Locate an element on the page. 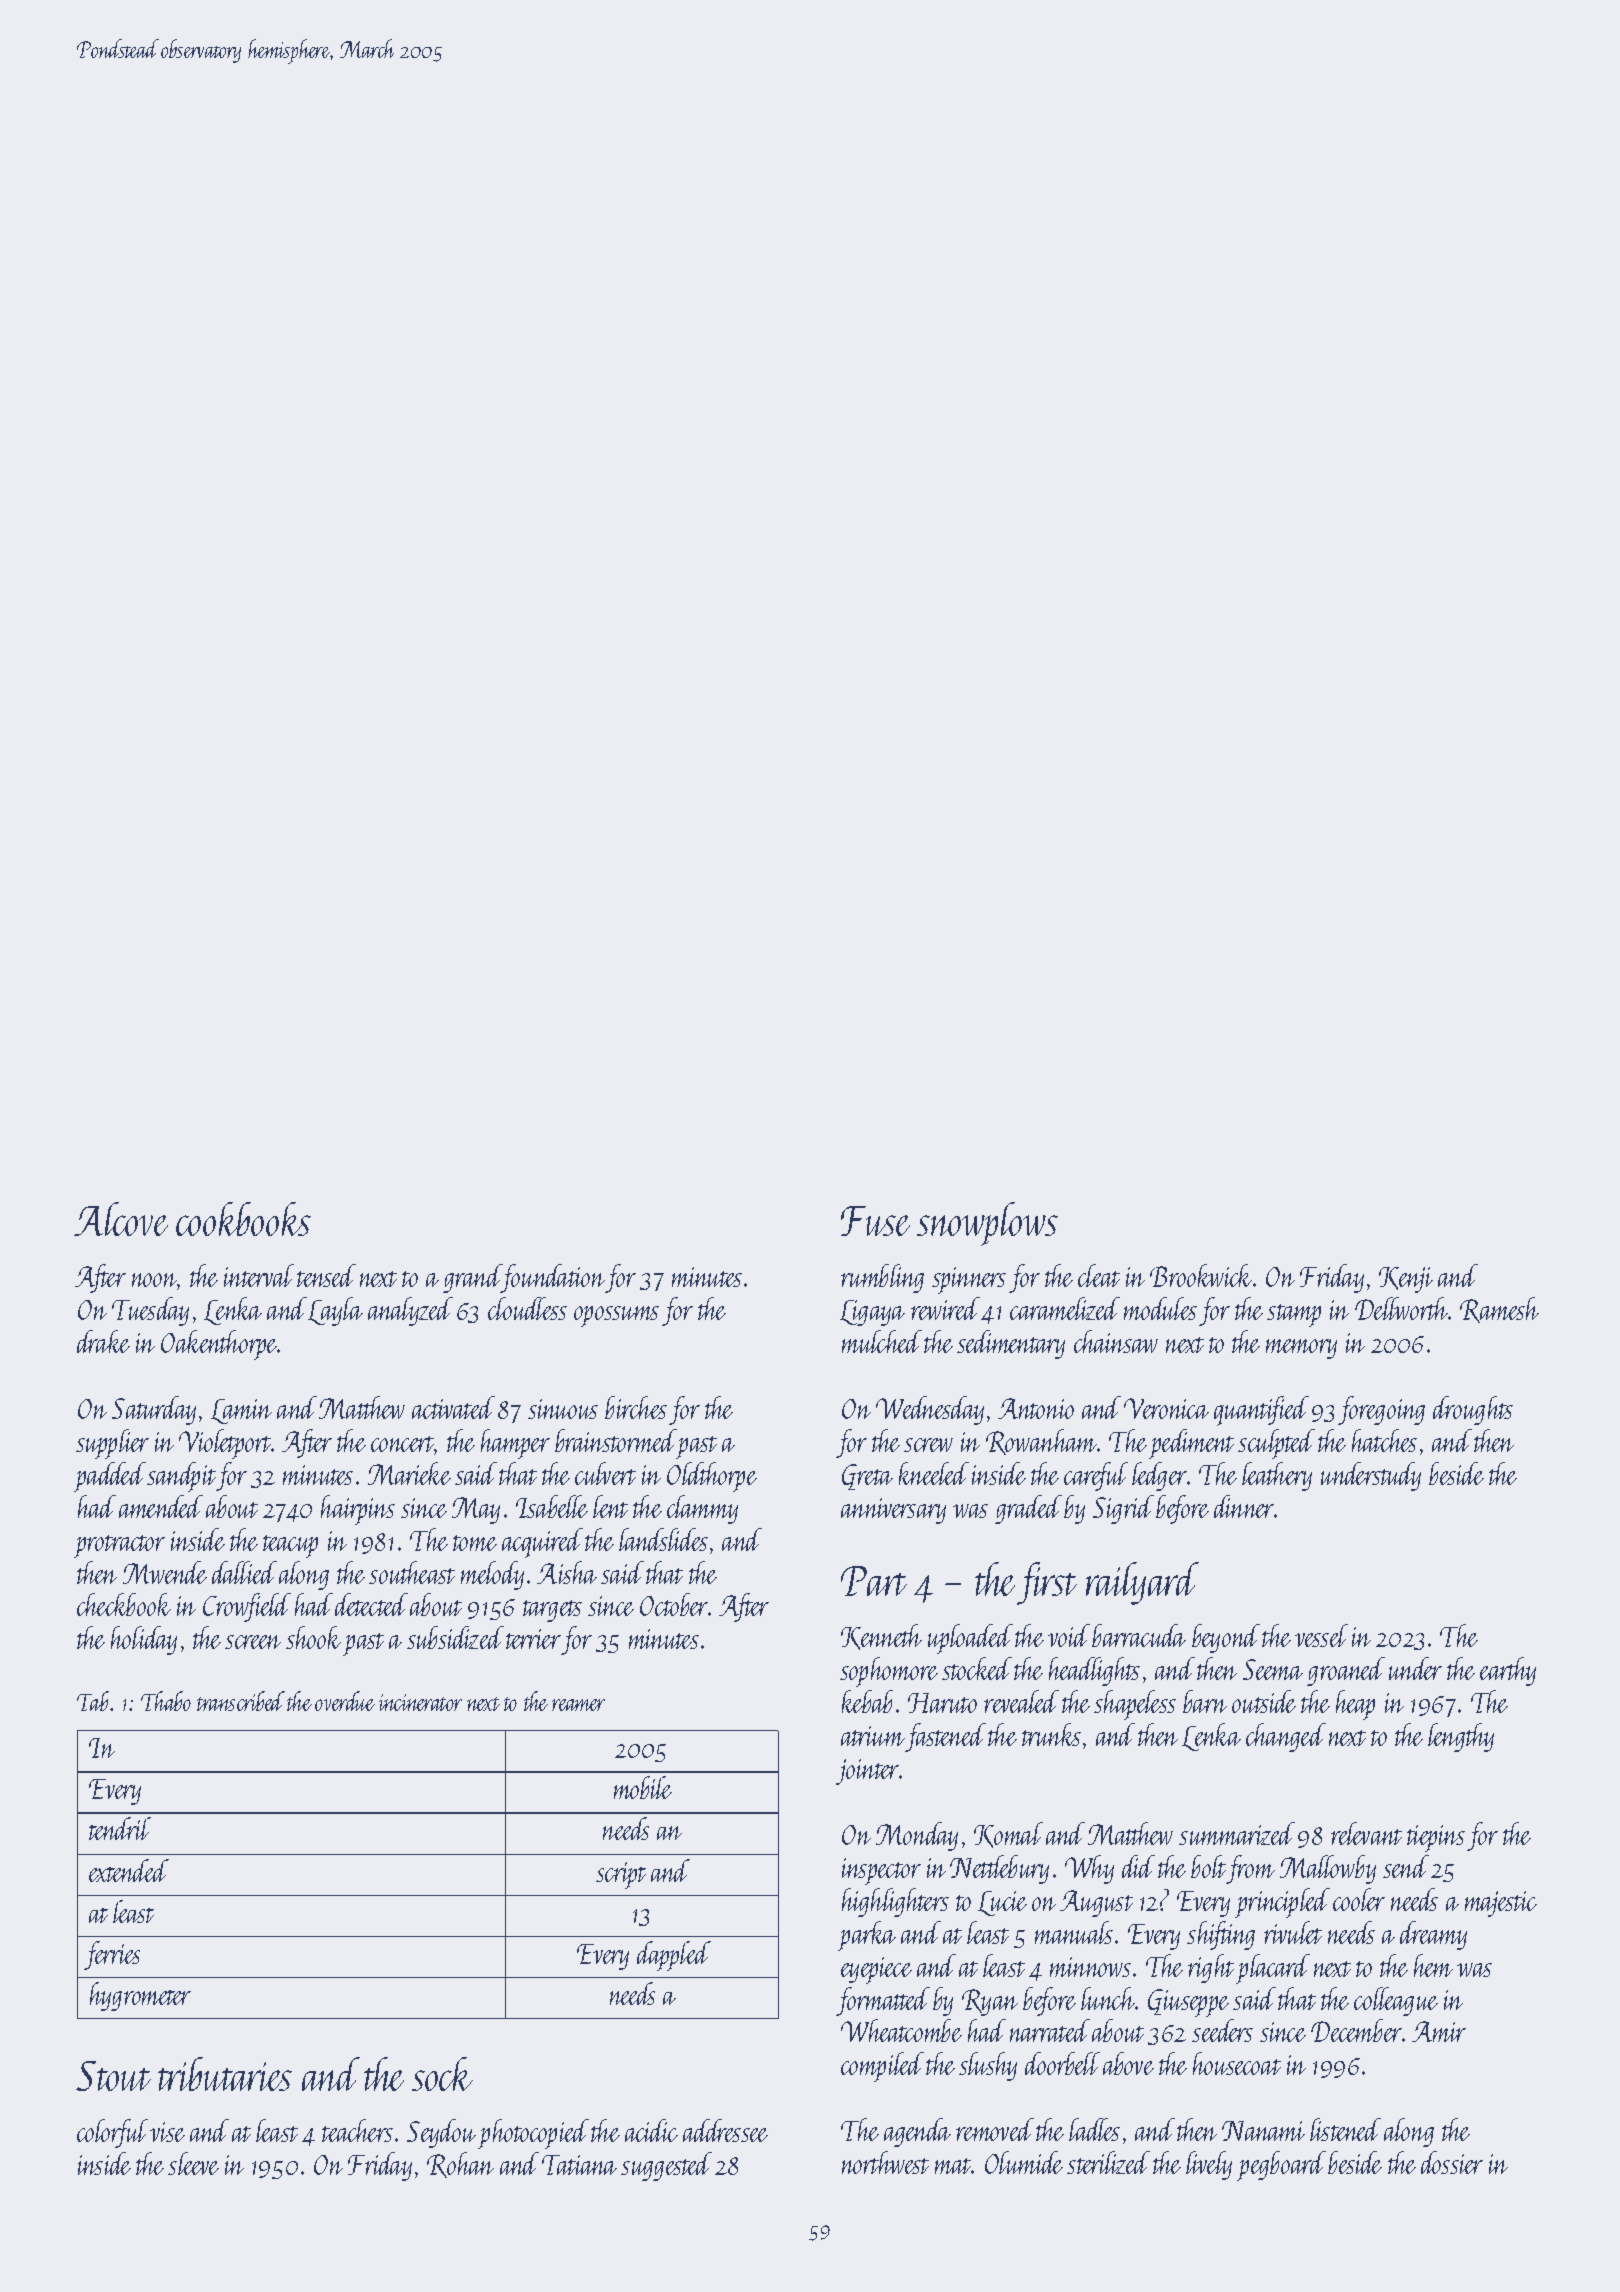 The height and width of the image is (2292, 1620). above is located at coordinates (1128, 2063).
